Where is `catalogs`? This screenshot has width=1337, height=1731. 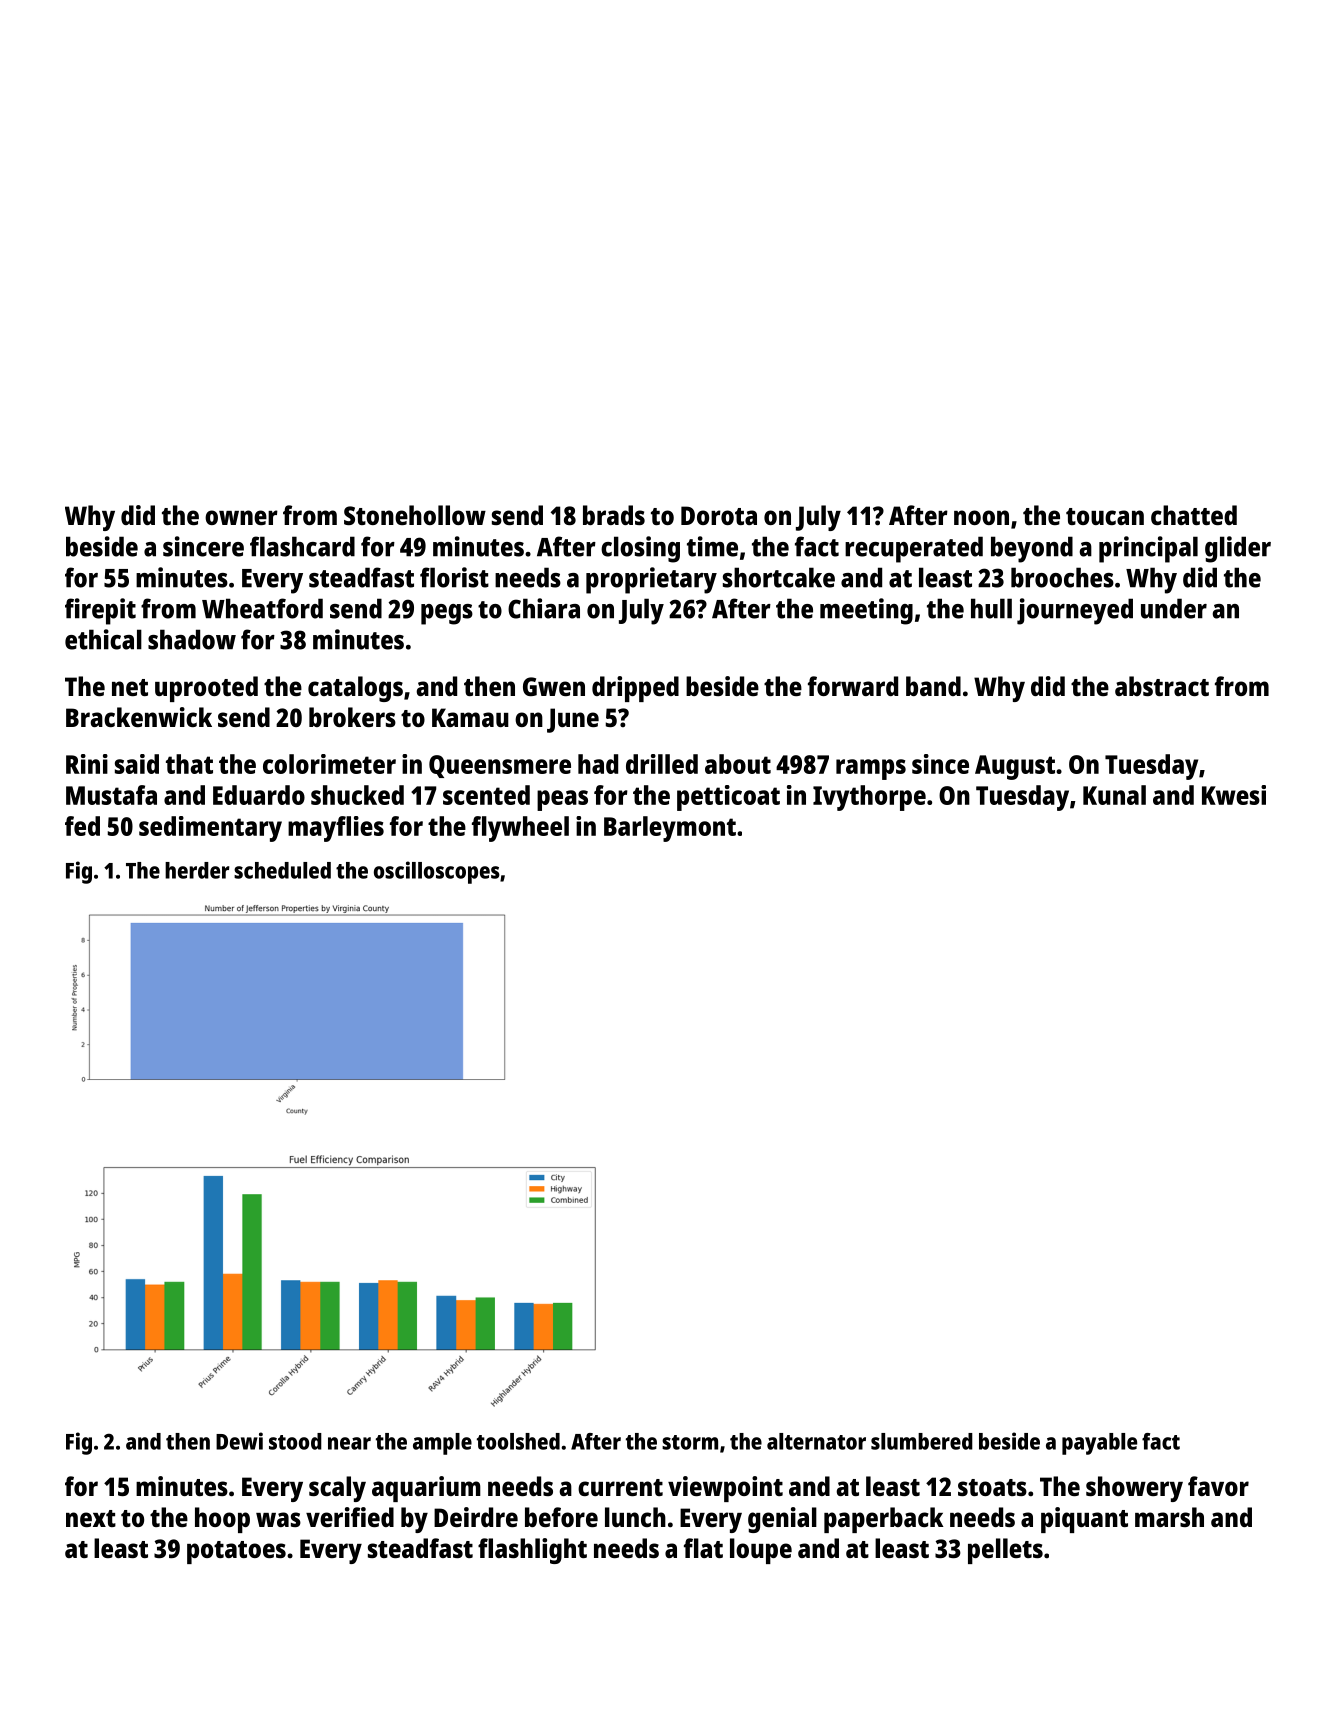 catalogs is located at coordinates (355, 689).
